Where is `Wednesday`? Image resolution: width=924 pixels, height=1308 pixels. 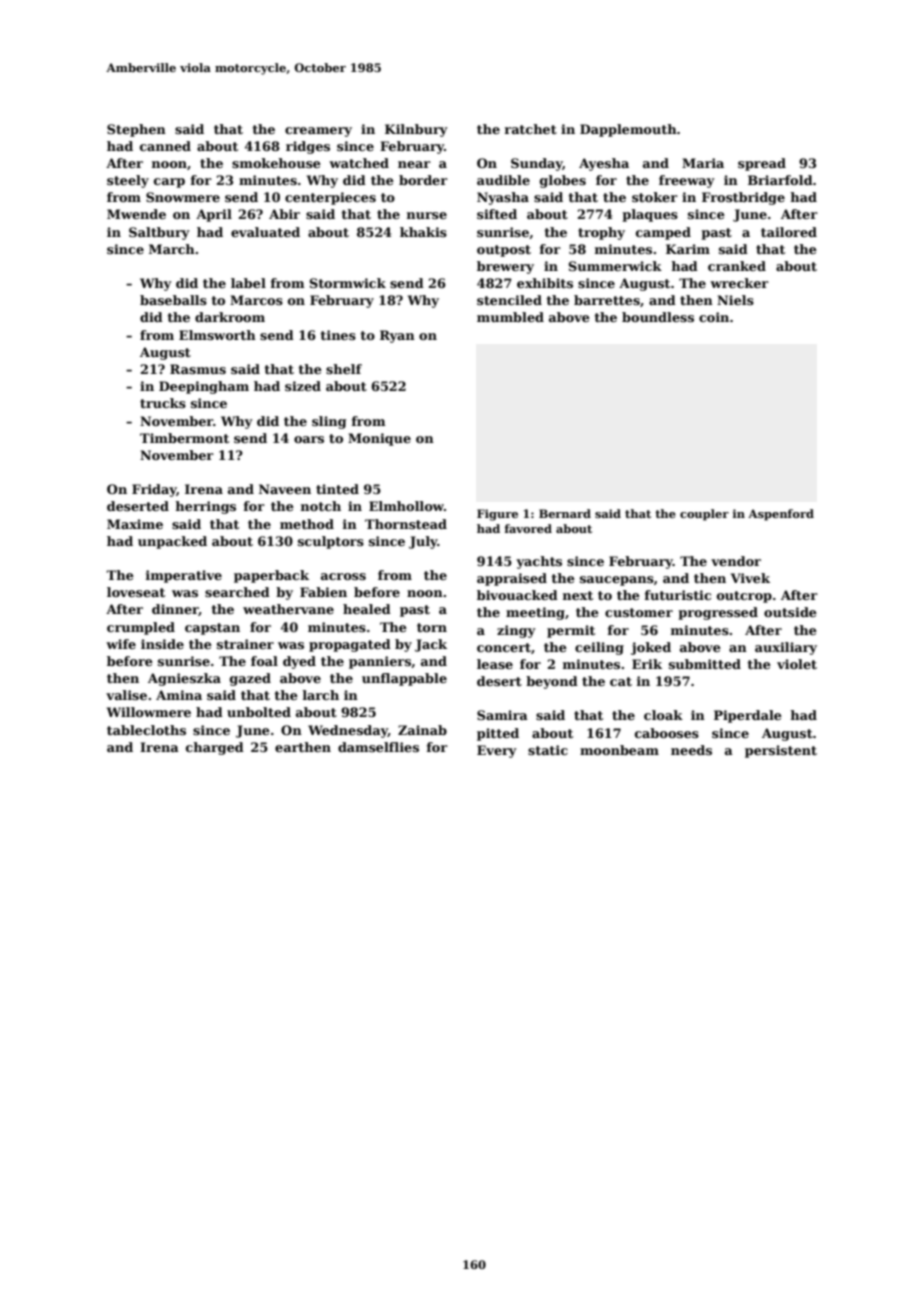 Wednesday is located at coordinates (348, 731).
